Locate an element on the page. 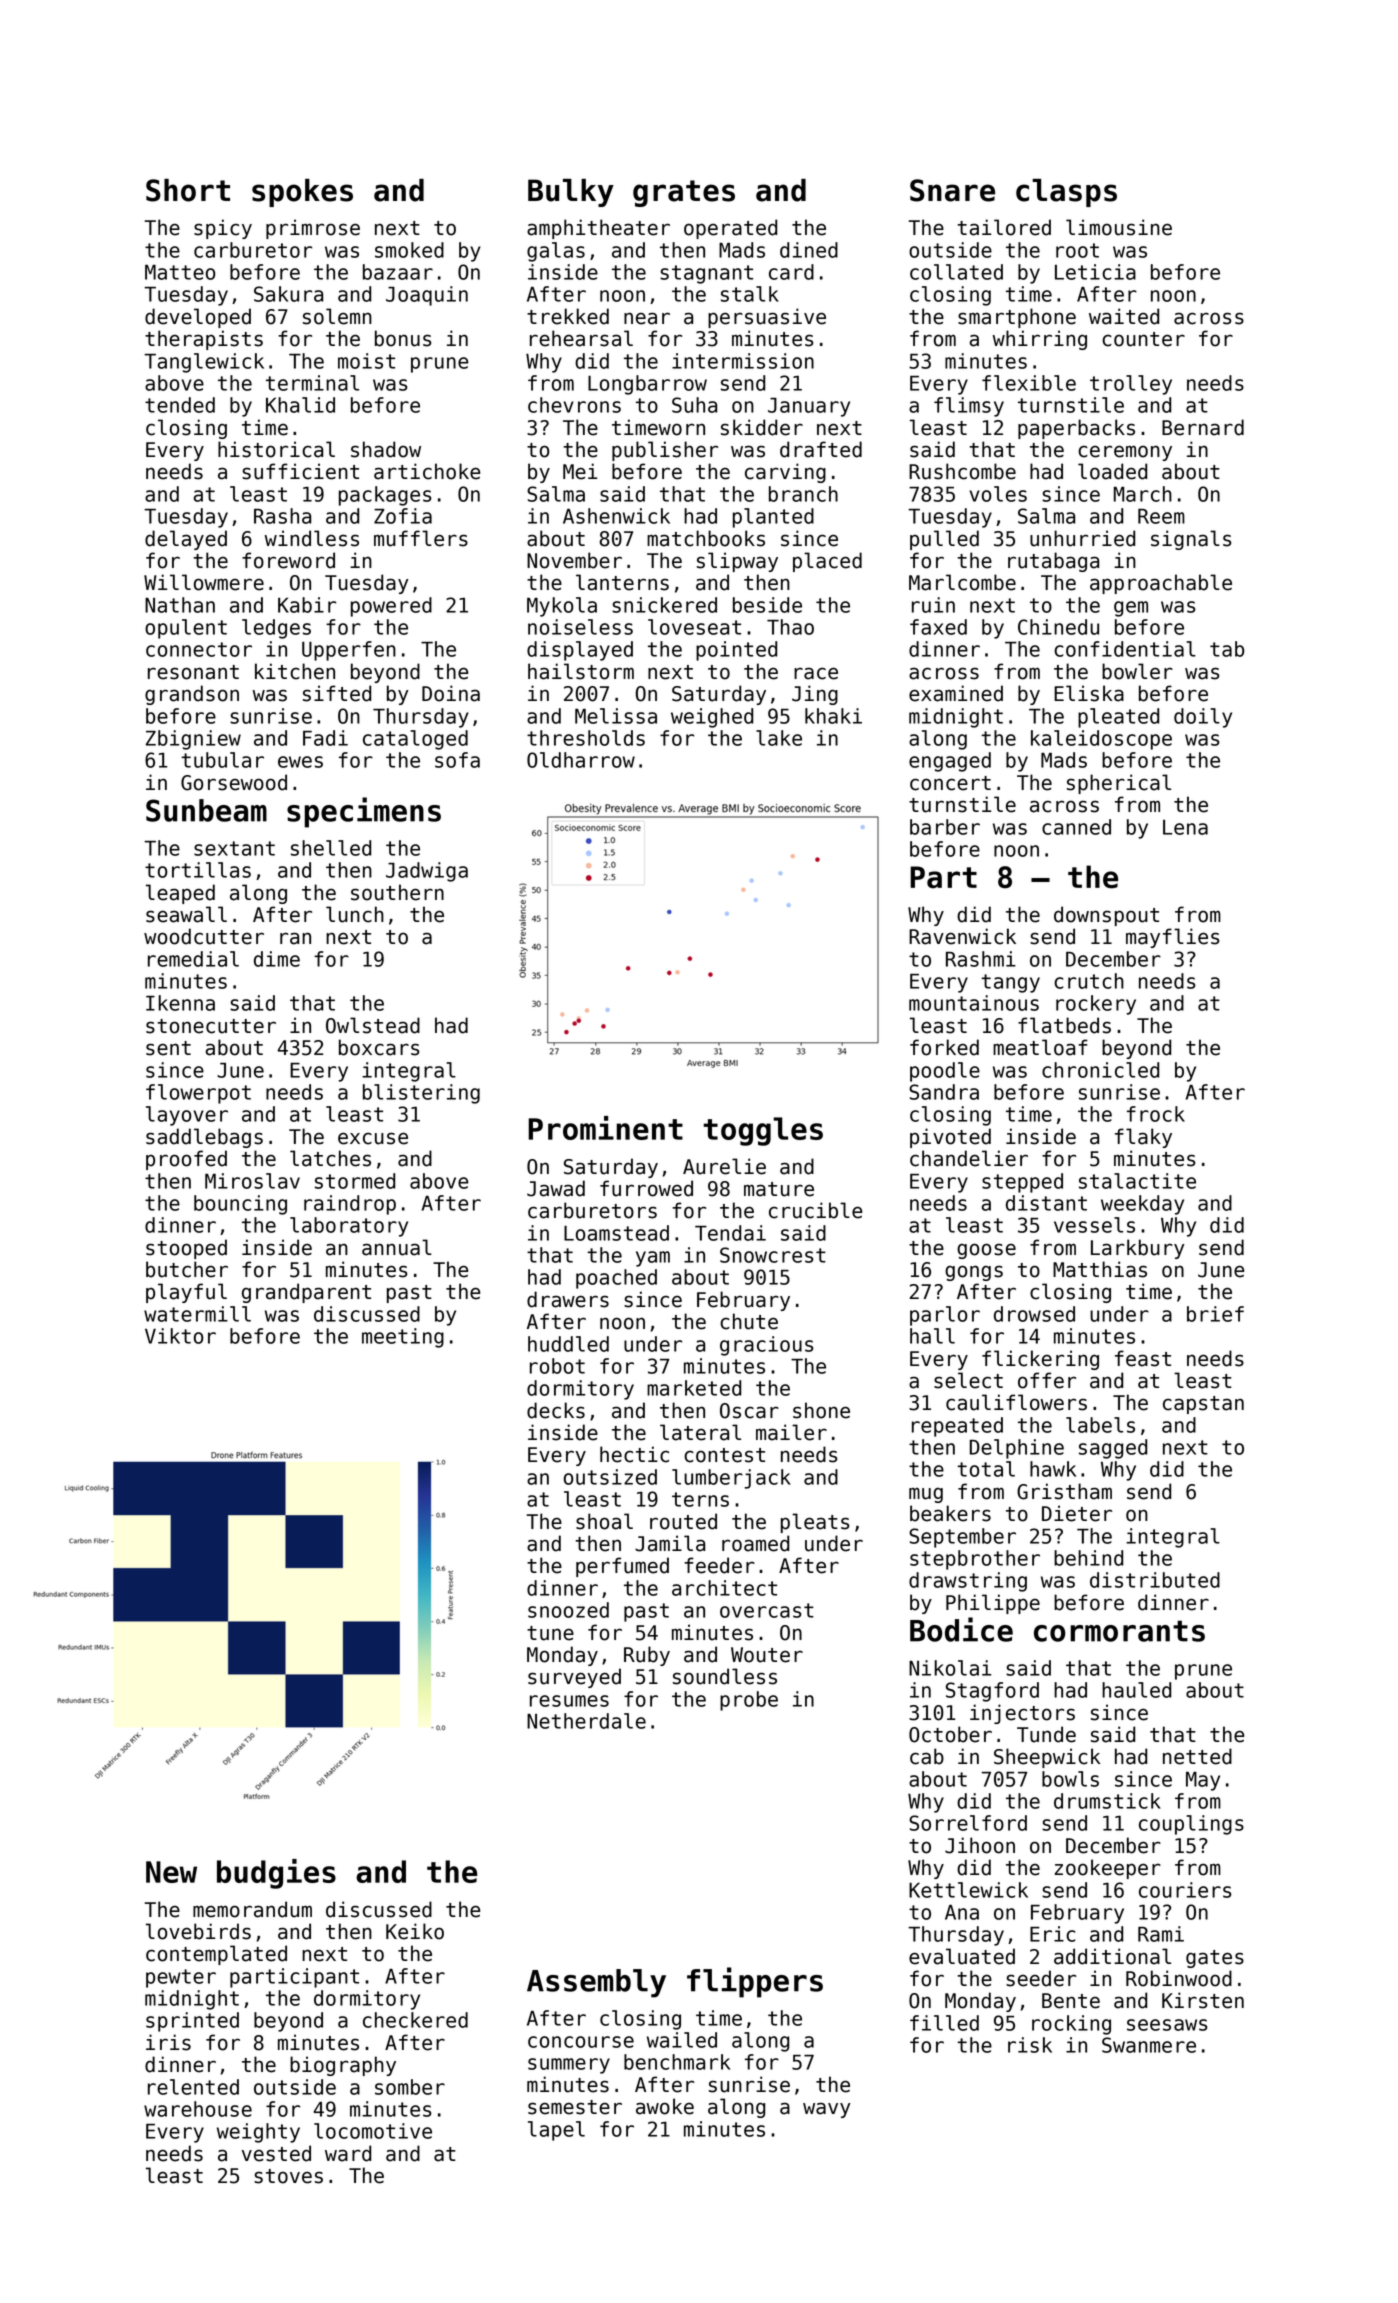  butcher is located at coordinates (187, 1269).
